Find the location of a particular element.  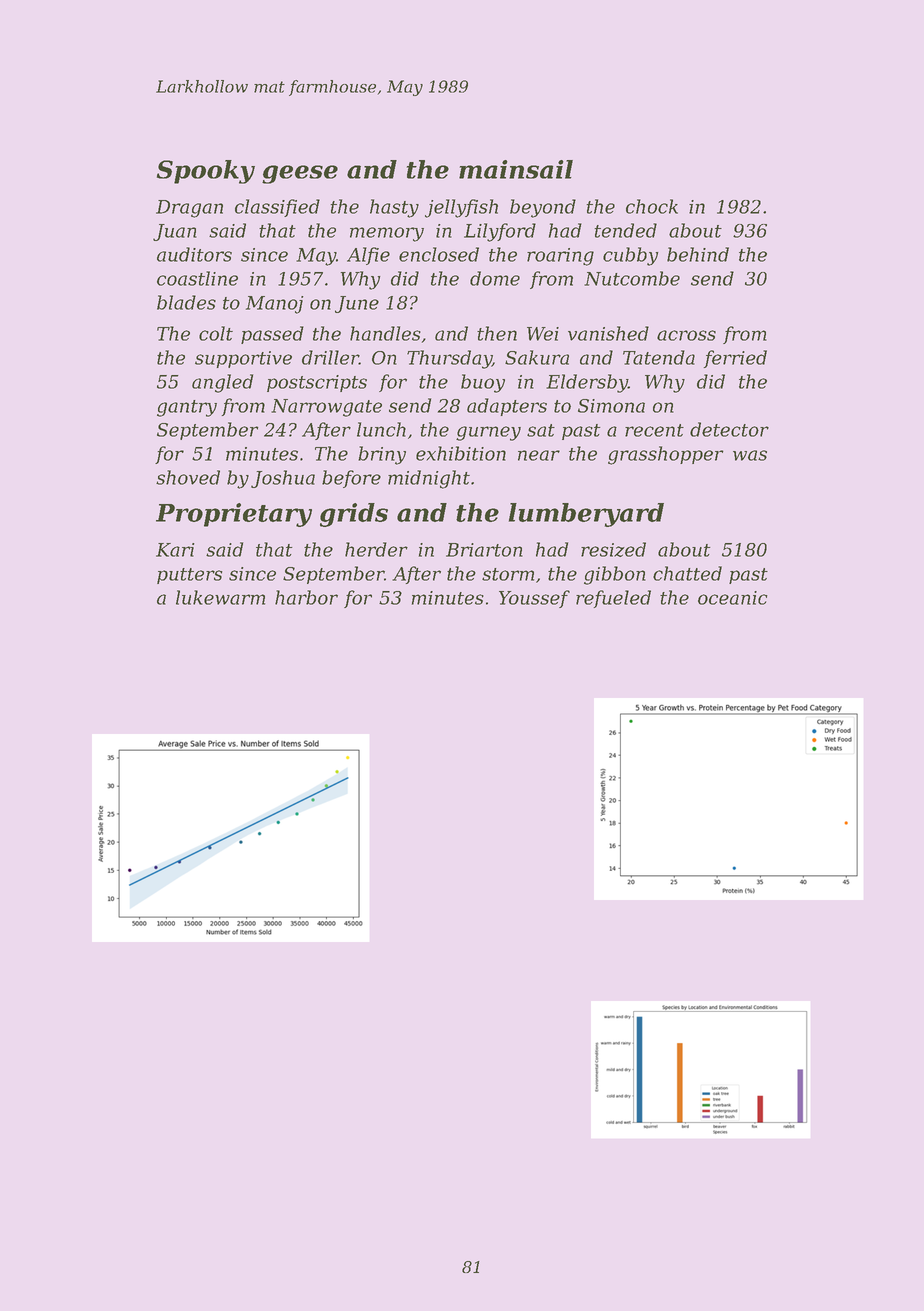

Nutcombe is located at coordinates (632, 278).
